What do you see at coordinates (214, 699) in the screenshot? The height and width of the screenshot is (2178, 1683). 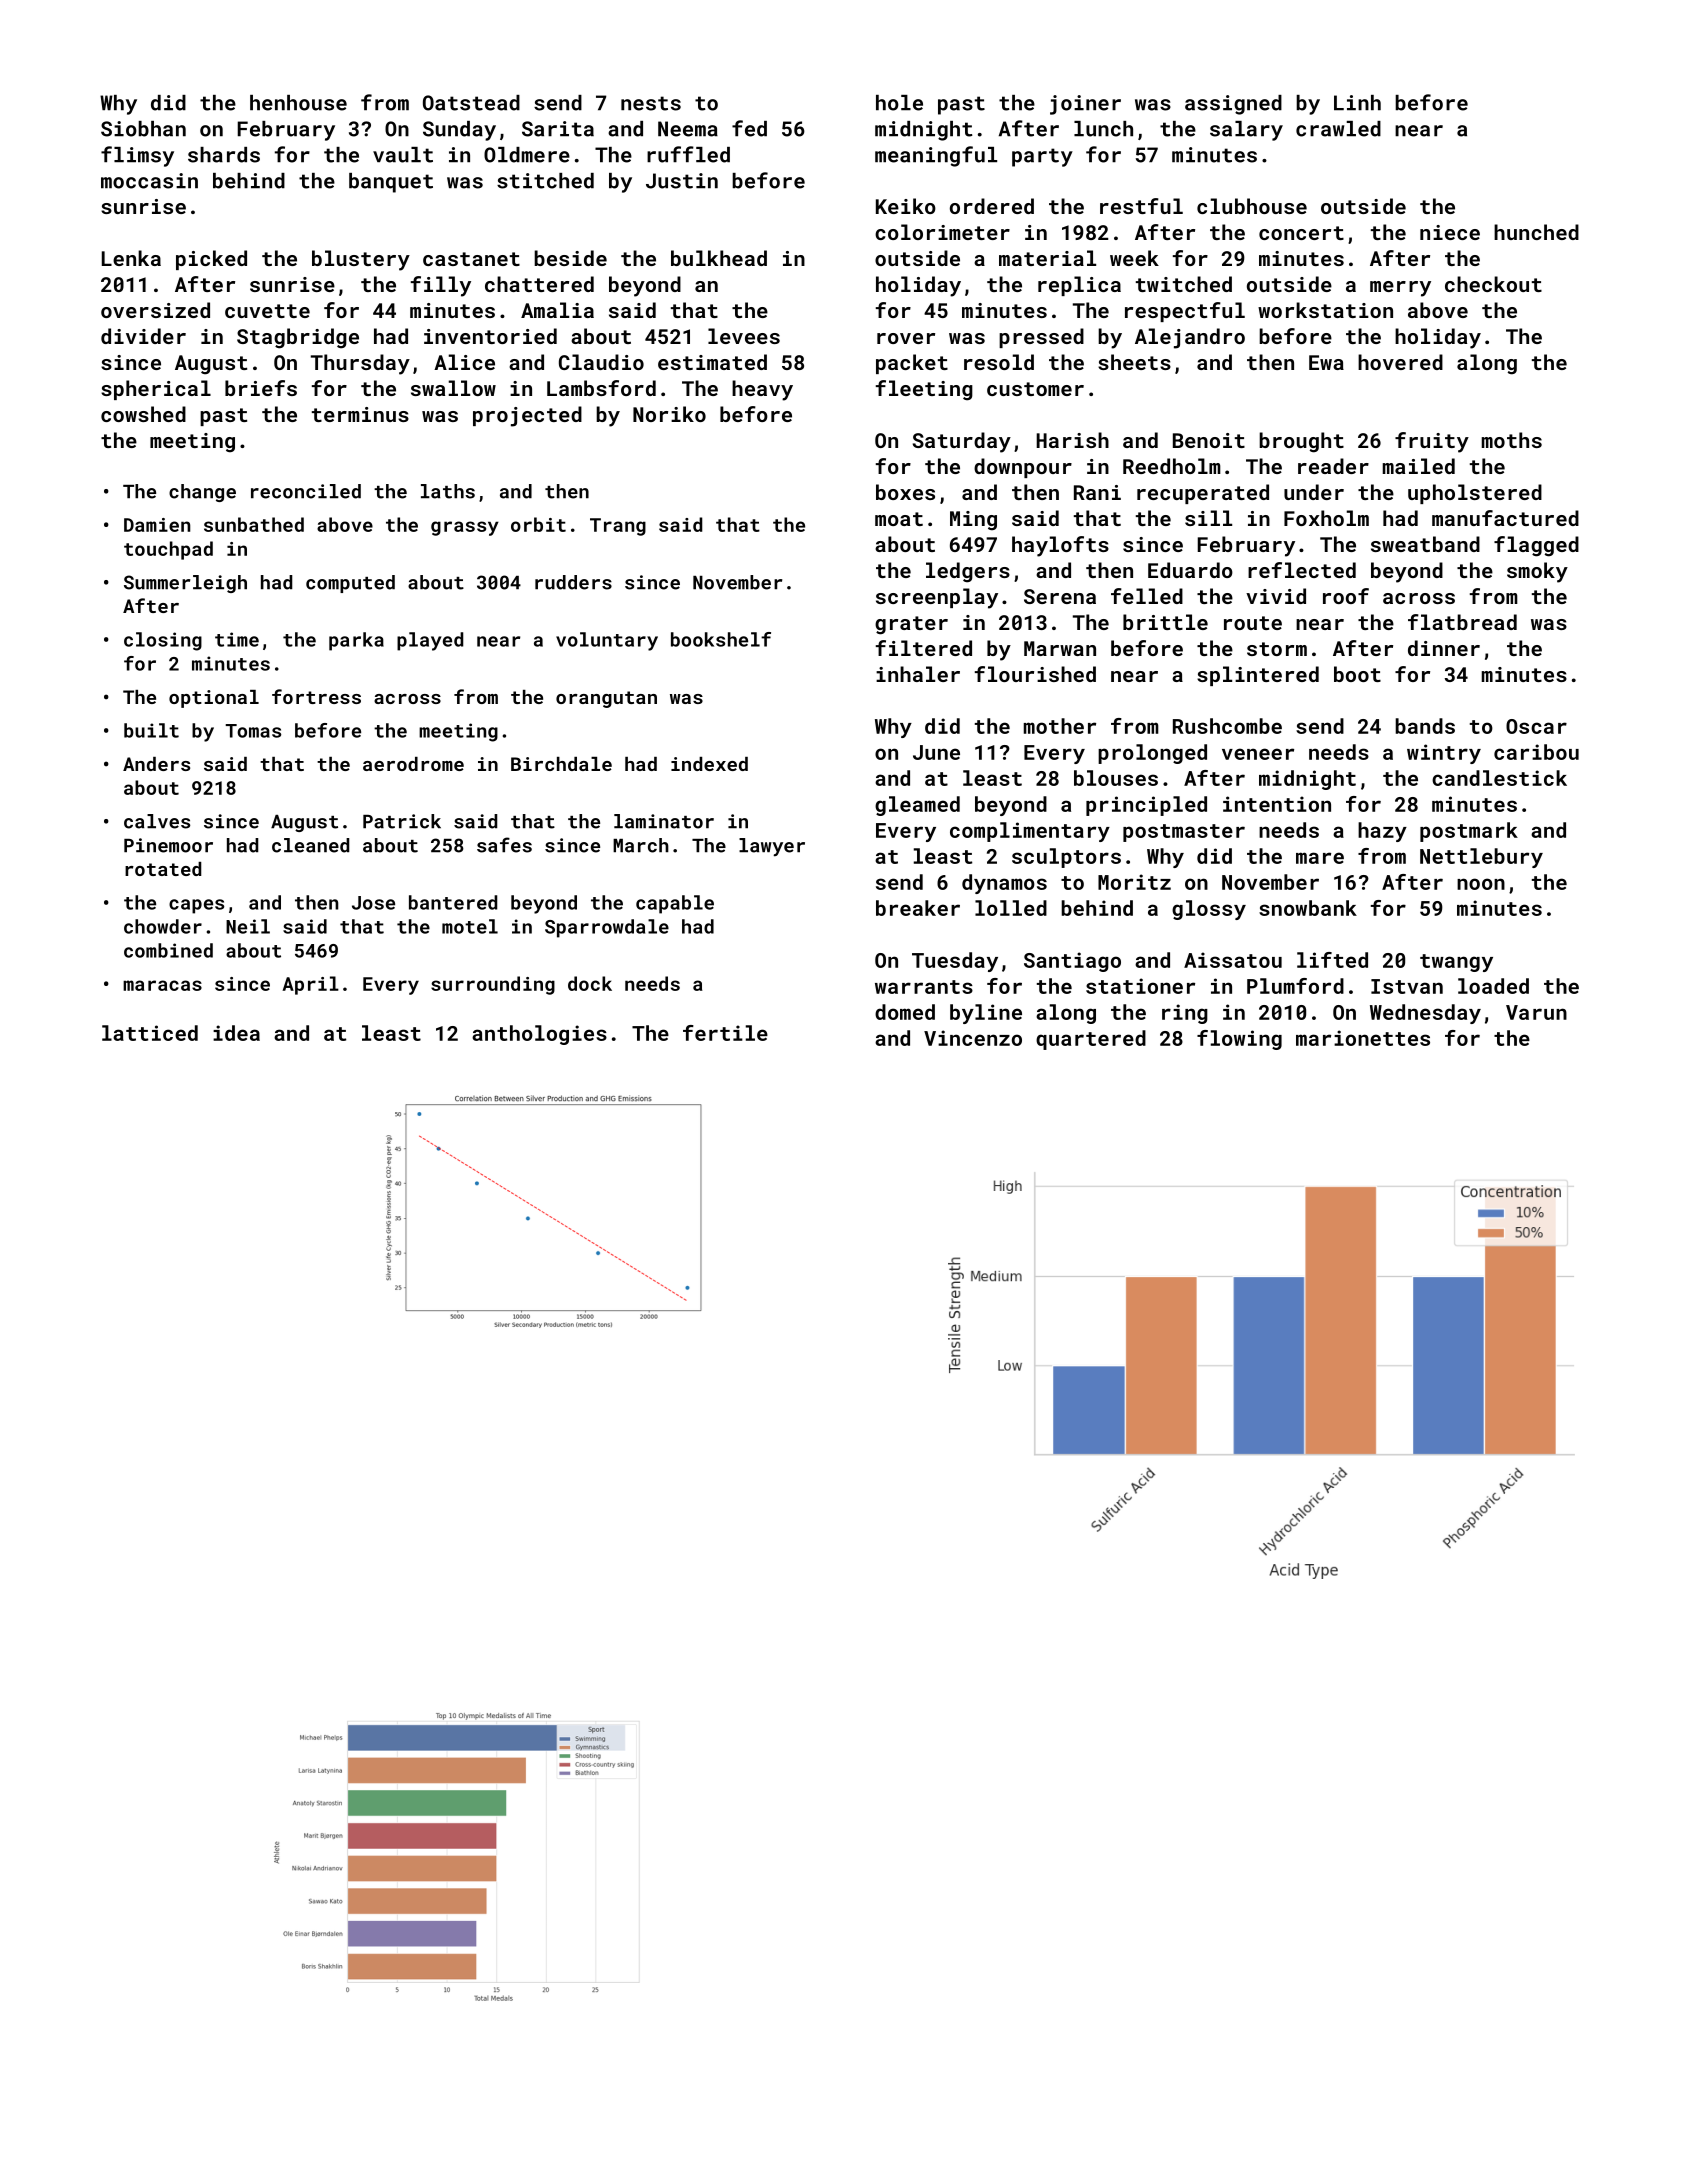 I see `optional` at bounding box center [214, 699].
